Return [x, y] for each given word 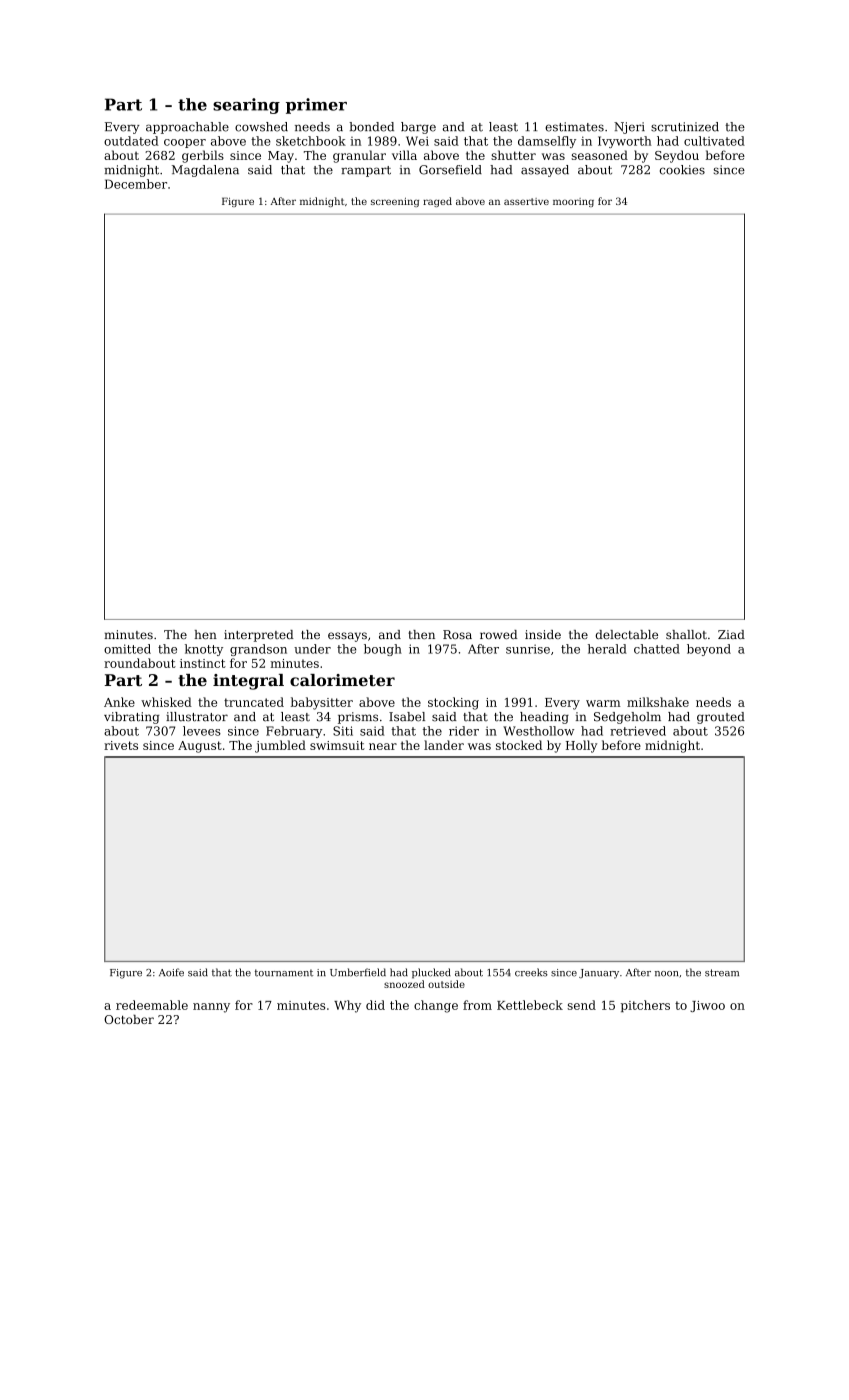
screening [395, 202]
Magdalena [205, 171]
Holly [581, 746]
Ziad [731, 634]
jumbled [280, 746]
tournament [284, 973]
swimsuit [337, 745]
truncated [254, 702]
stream [722, 973]
